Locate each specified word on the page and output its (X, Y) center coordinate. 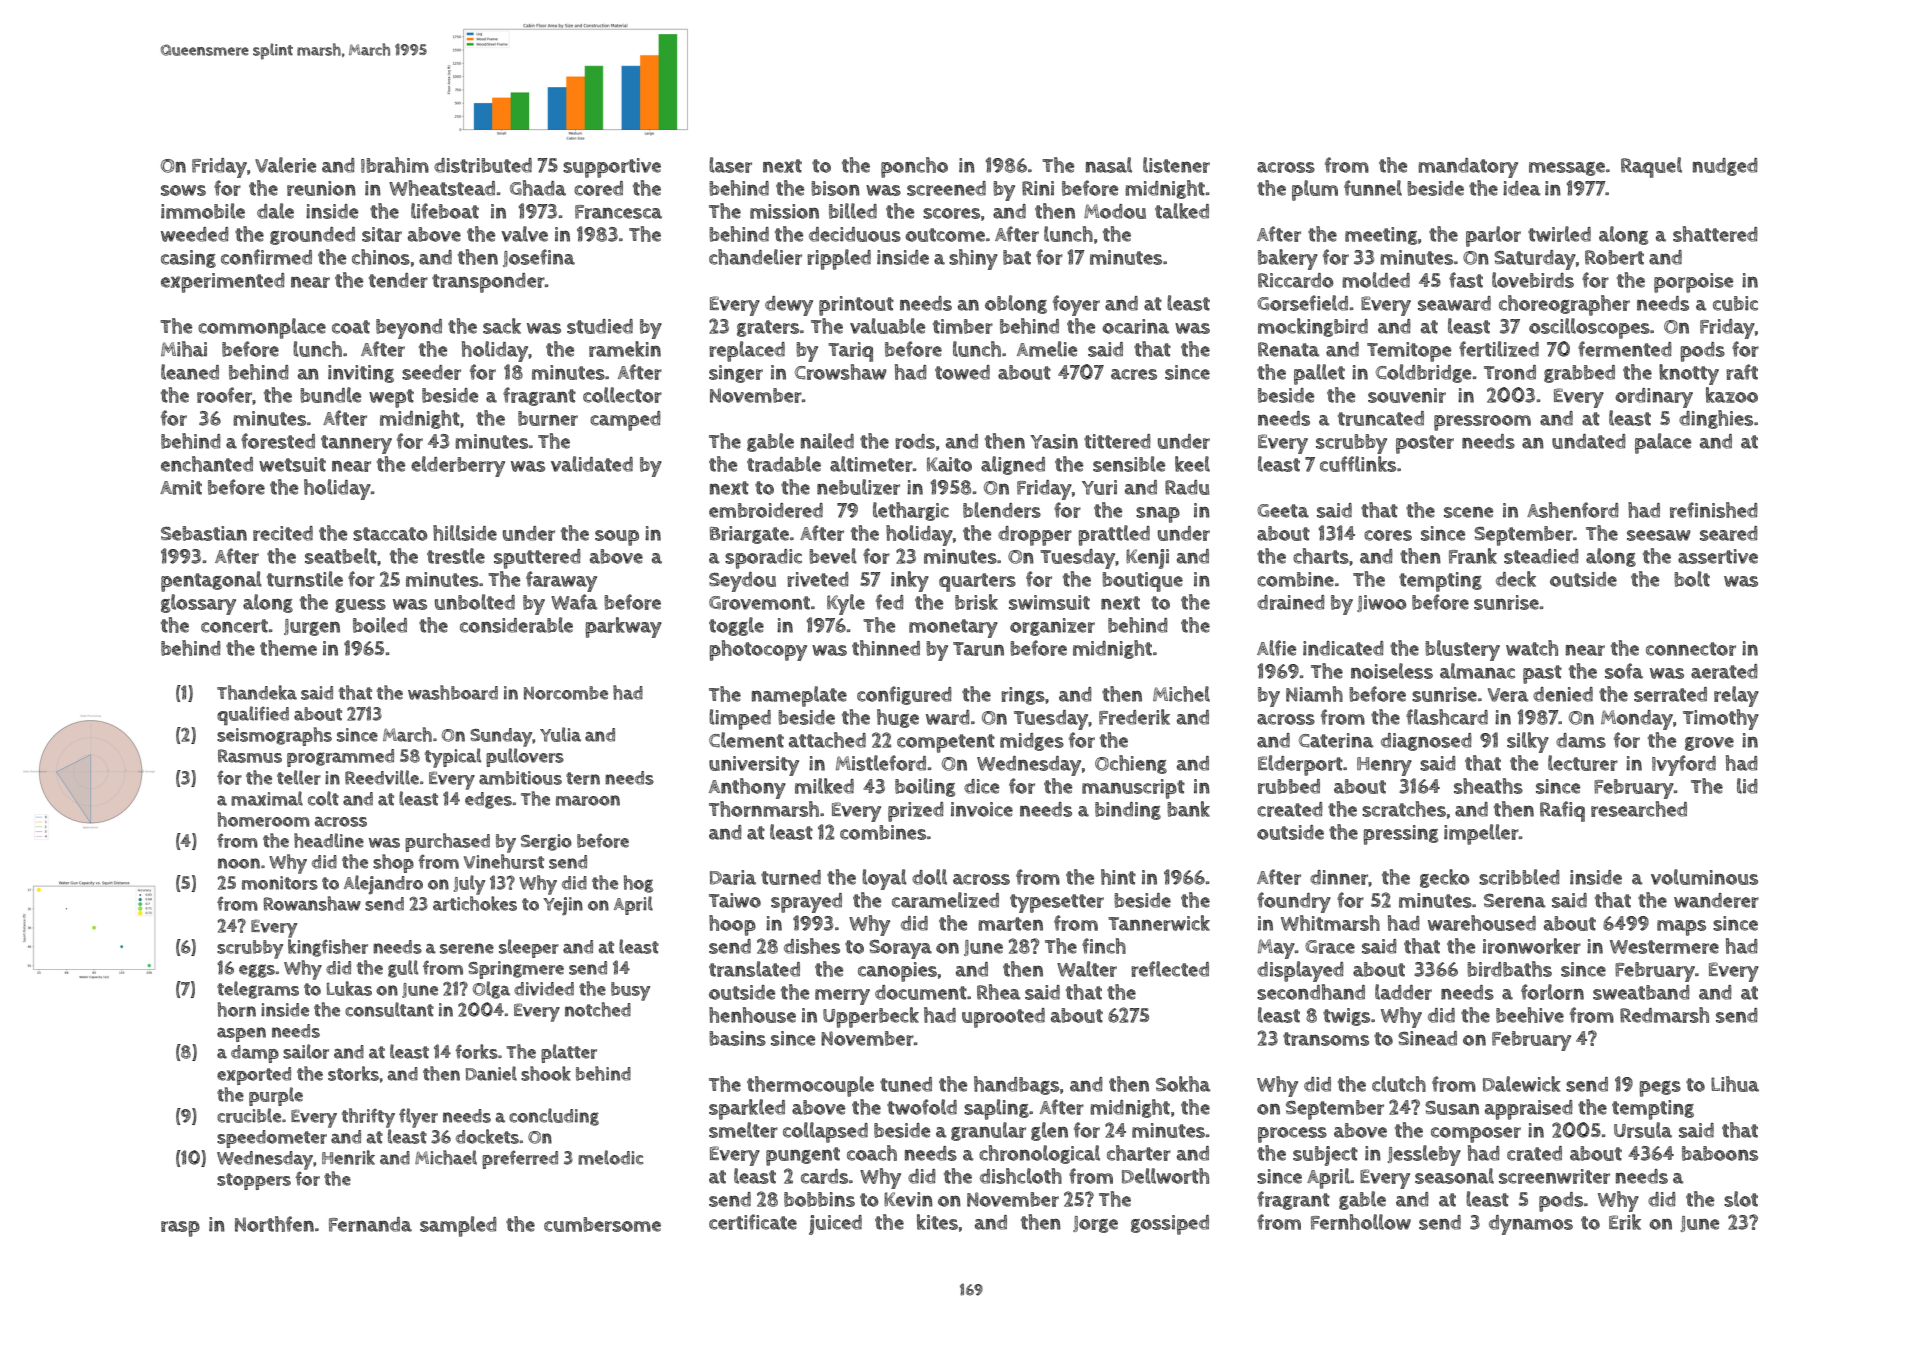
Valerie (285, 165)
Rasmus (250, 756)
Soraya (900, 949)
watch (1532, 648)
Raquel (1651, 167)
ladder (1403, 992)
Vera (1508, 695)
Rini (1038, 188)
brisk (976, 602)
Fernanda (370, 1224)
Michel (1181, 694)
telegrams (258, 990)
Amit (181, 487)
